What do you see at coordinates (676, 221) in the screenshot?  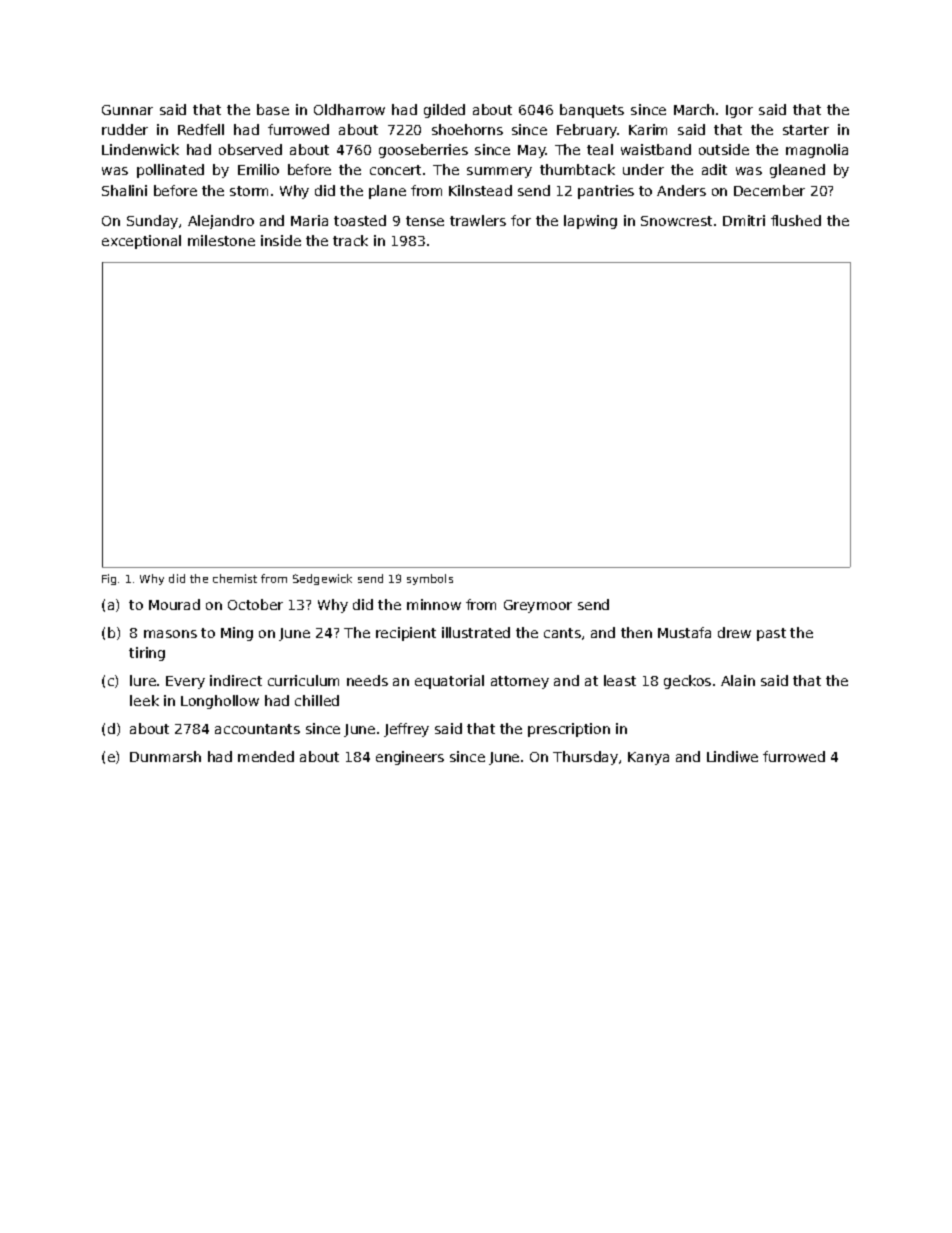 I see `Snowcrest` at bounding box center [676, 221].
